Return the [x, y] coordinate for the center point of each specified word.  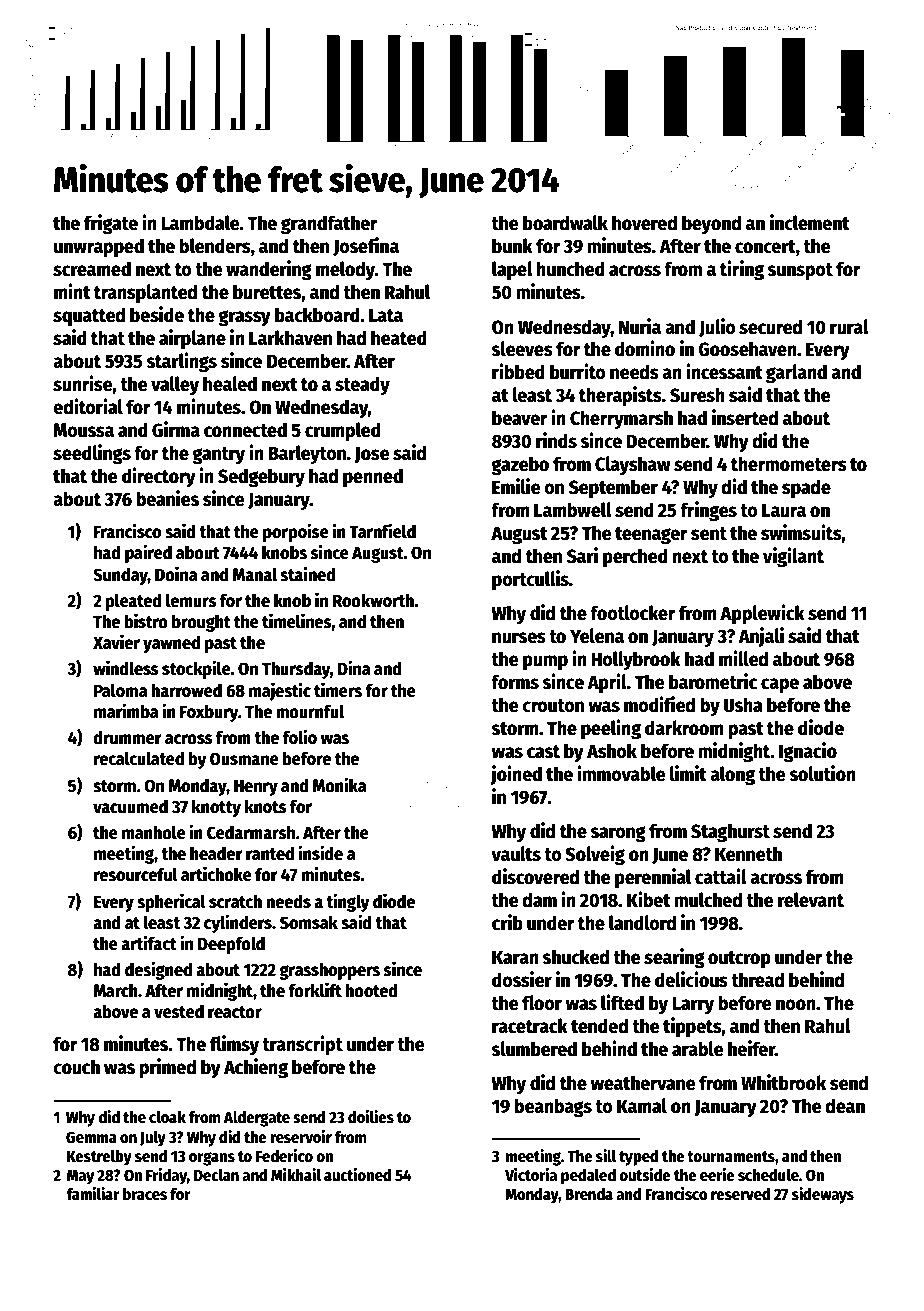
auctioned [358, 1175]
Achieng [256, 1068]
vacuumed [130, 806]
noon [796, 1005]
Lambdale [201, 223]
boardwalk [565, 223]
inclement [810, 222]
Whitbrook [783, 1082]
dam [539, 900]
